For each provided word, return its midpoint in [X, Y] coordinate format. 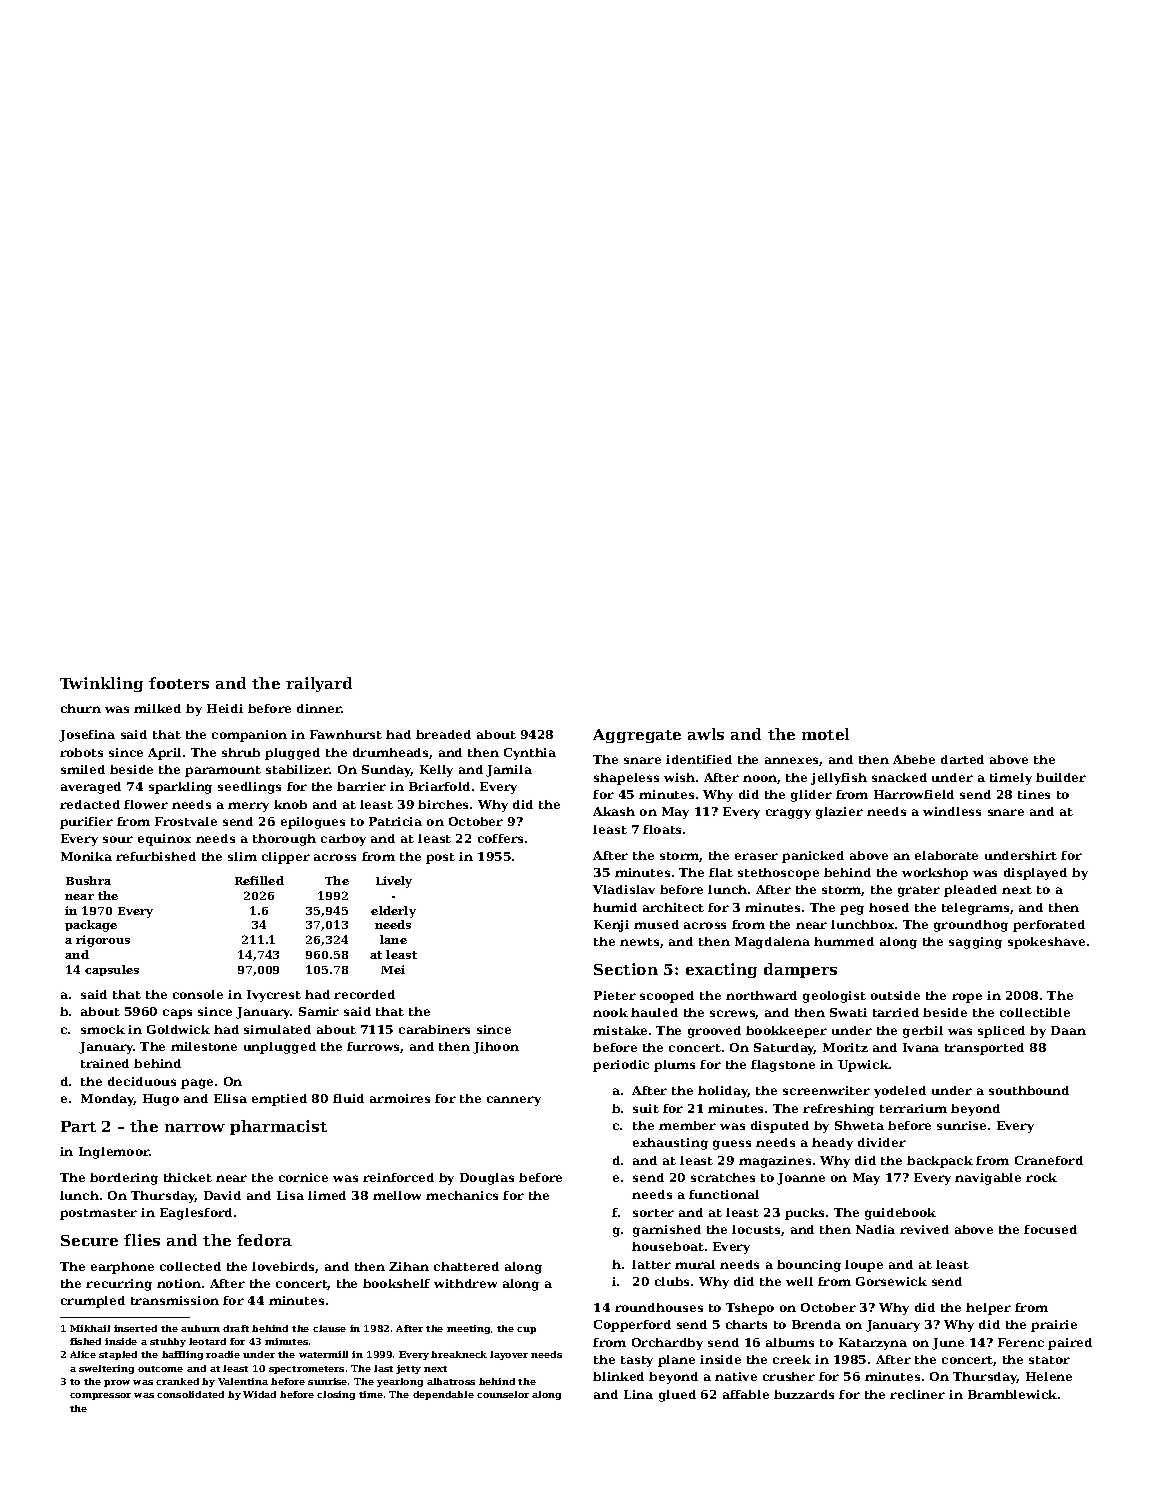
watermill [323, 1354]
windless [952, 811]
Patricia [395, 821]
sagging [975, 943]
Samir [319, 1011]
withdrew [465, 1283]
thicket [188, 1177]
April [164, 754]
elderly [393, 912]
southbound [1029, 1090]
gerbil [923, 1032]
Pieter [615, 995]
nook [610, 1012]
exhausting [670, 1144]
